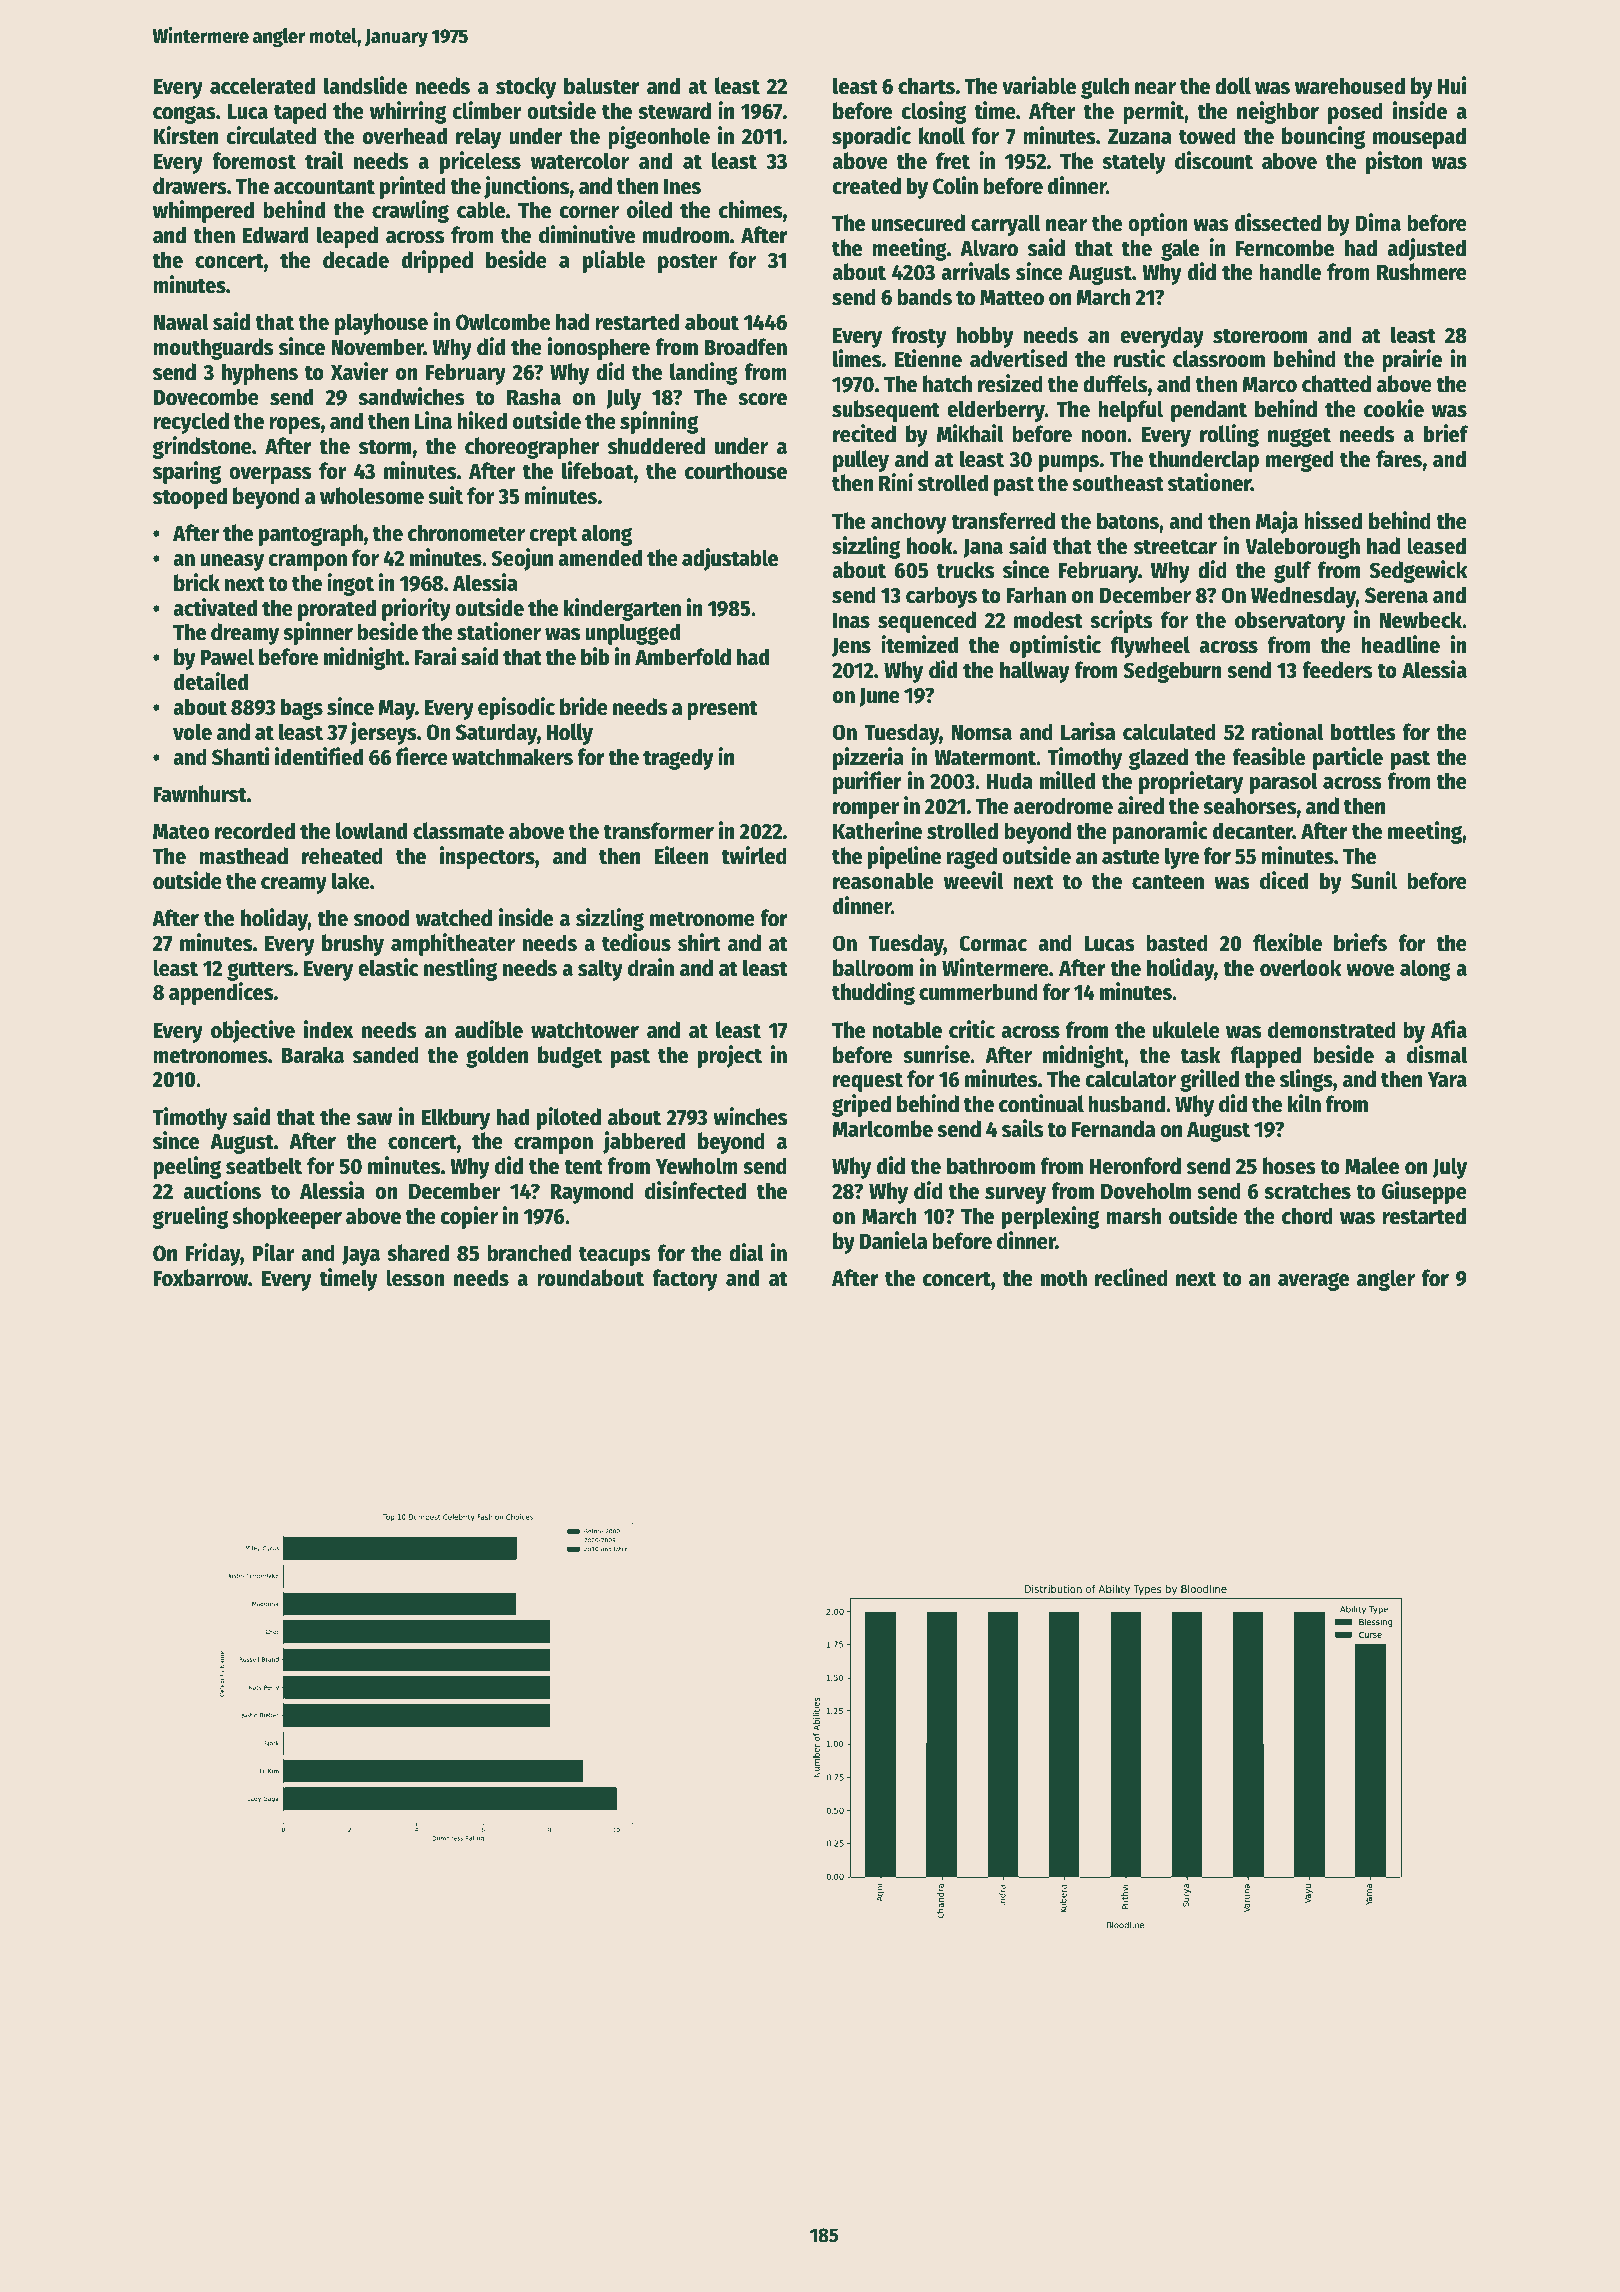 The width and height of the page is (1620, 2292). What do you see at coordinates (1141, 805) in the page?
I see `aired` at bounding box center [1141, 805].
